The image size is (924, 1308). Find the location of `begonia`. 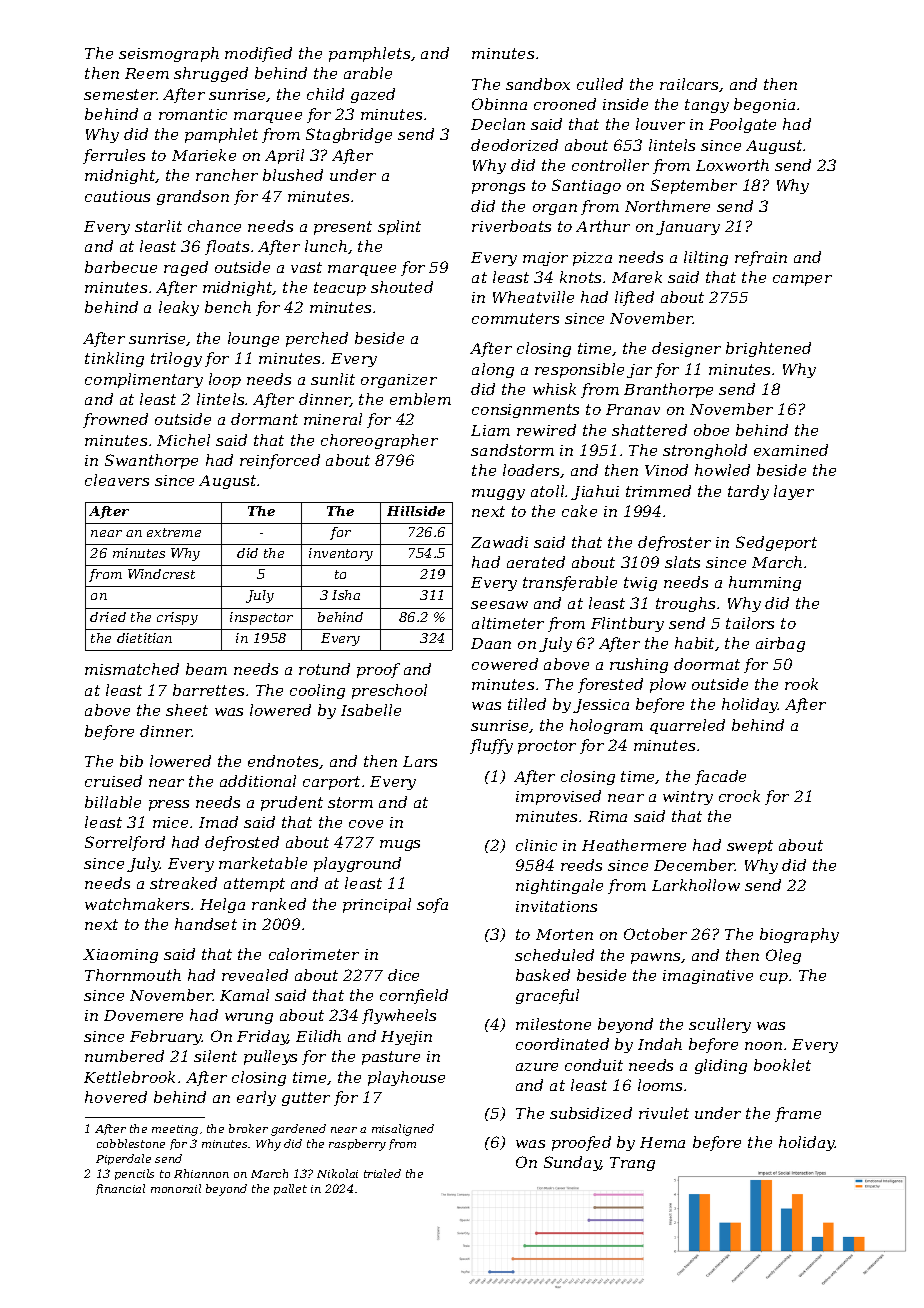

begonia is located at coordinates (764, 105).
